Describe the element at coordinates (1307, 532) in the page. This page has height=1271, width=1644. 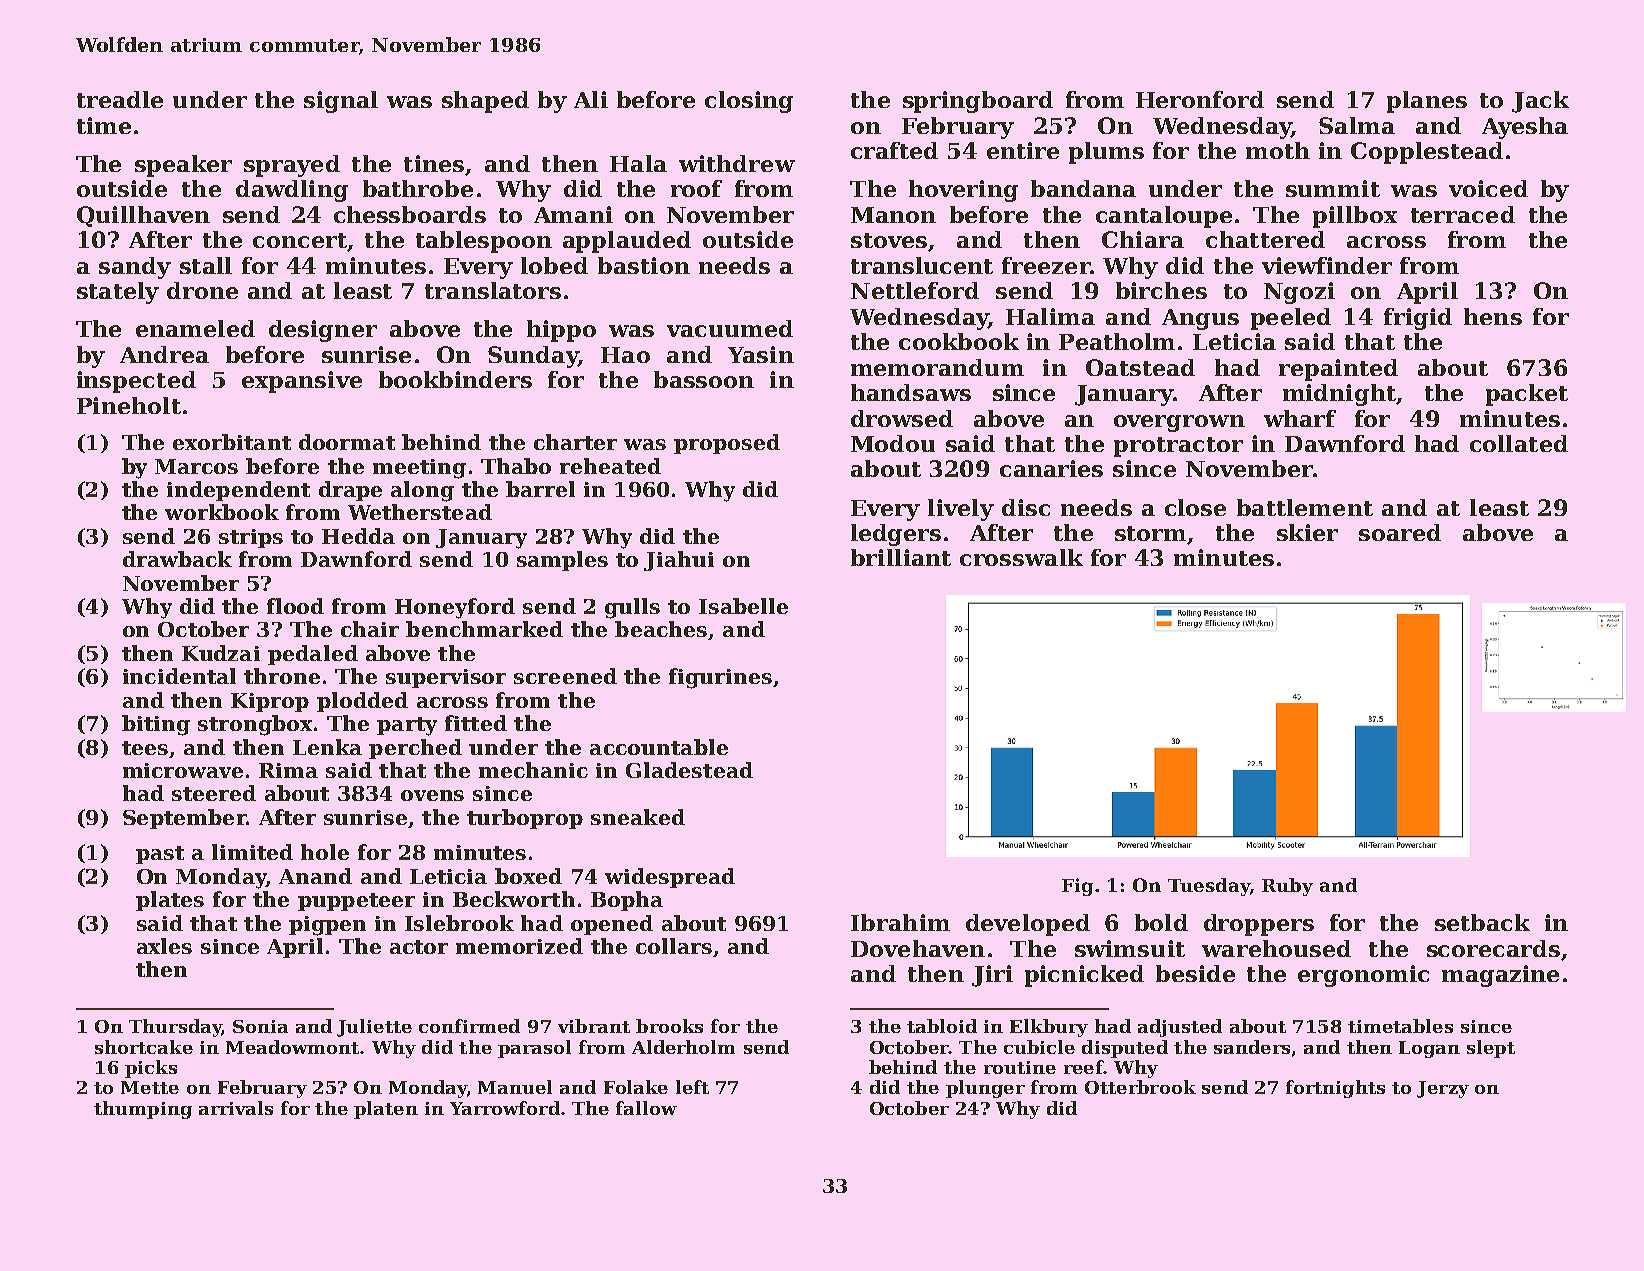
I see `skier` at that location.
